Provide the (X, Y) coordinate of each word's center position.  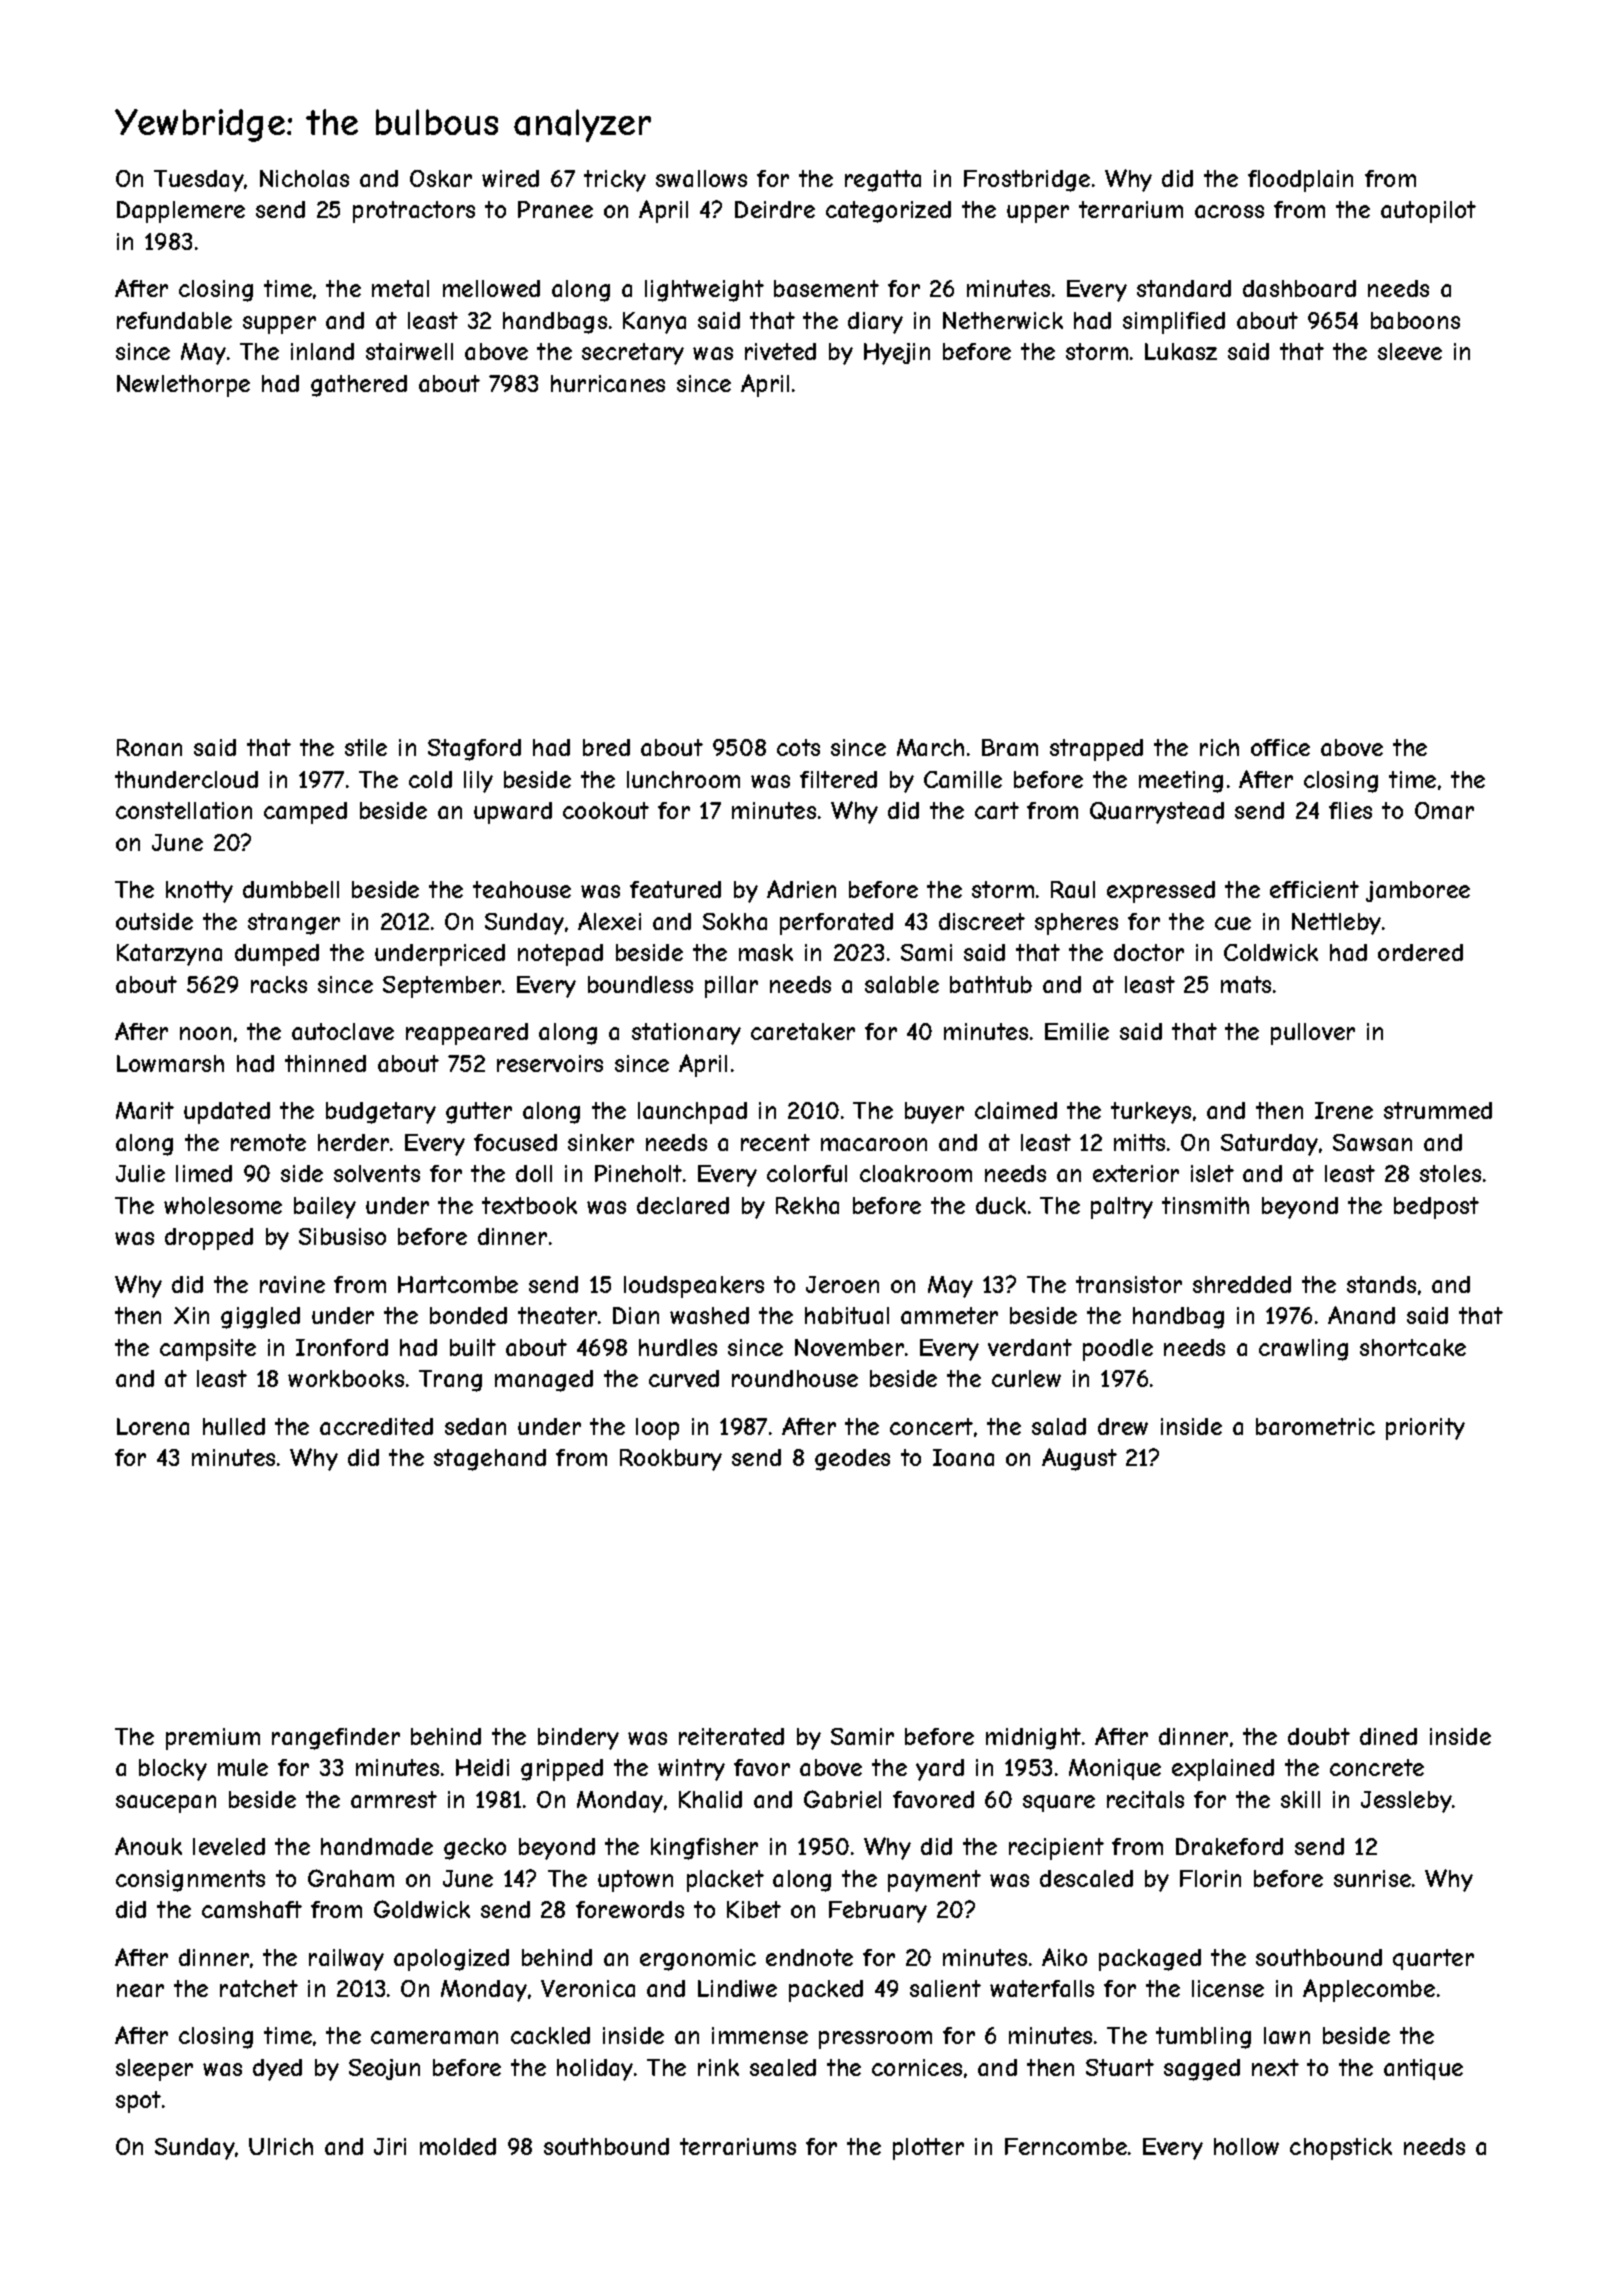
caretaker (803, 1031)
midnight (1033, 1739)
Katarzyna (169, 955)
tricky (615, 181)
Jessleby (1406, 1802)
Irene (1344, 1110)
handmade (377, 1846)
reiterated (731, 1736)
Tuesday (199, 181)
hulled (234, 1426)
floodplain (1300, 181)
